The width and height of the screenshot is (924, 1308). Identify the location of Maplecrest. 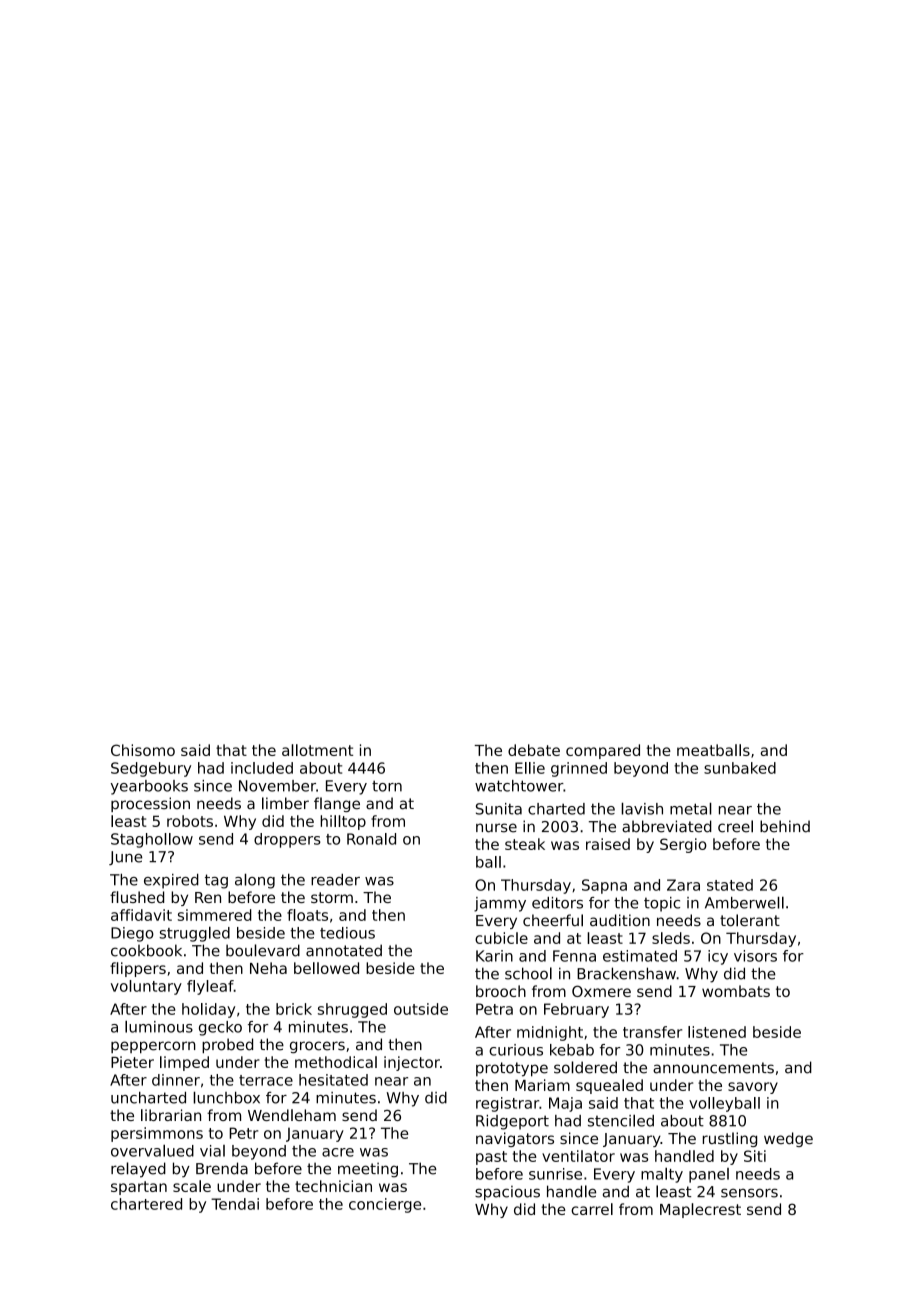
(700, 1210).
